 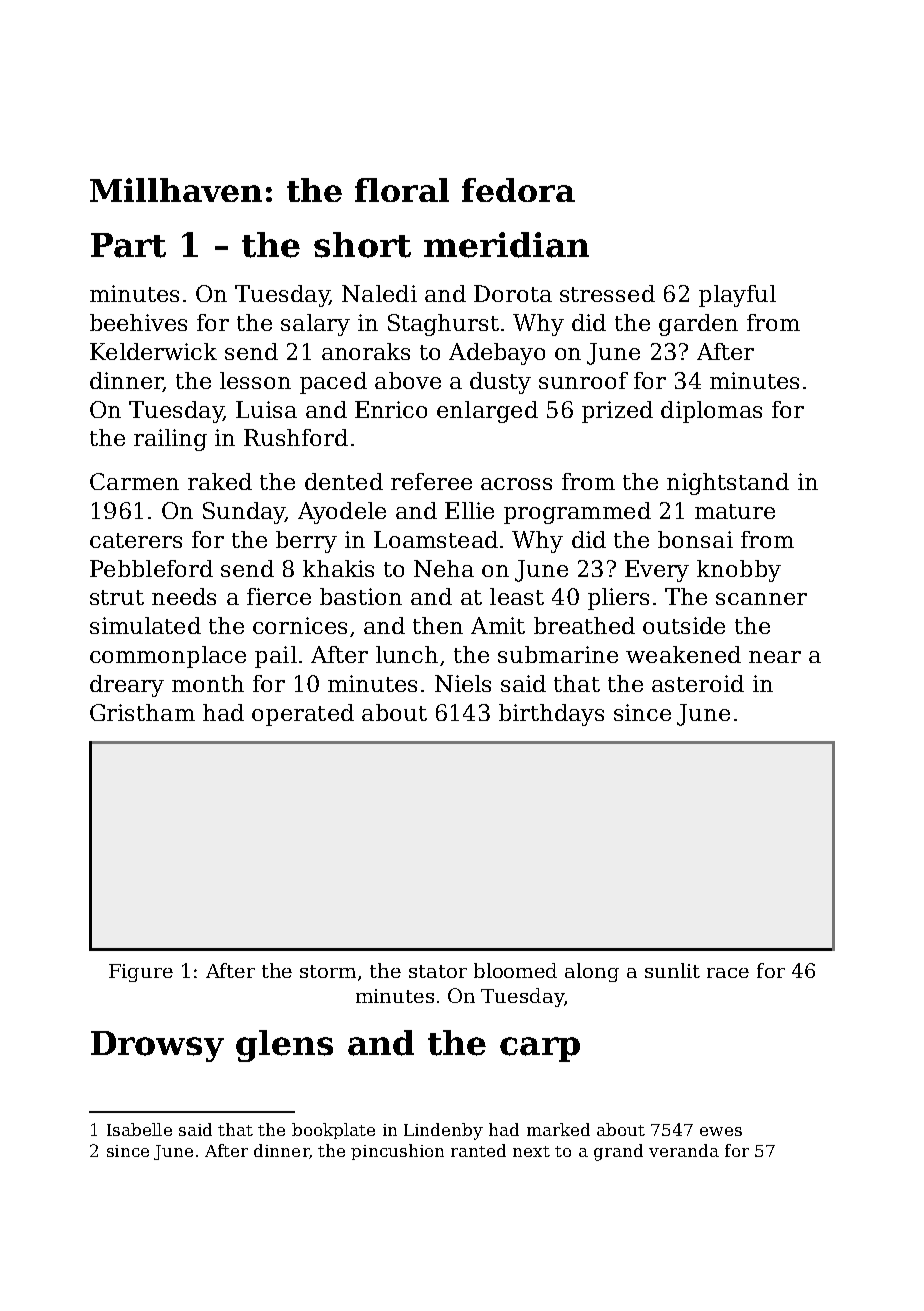 I want to click on ewes, so click(x=721, y=1131).
